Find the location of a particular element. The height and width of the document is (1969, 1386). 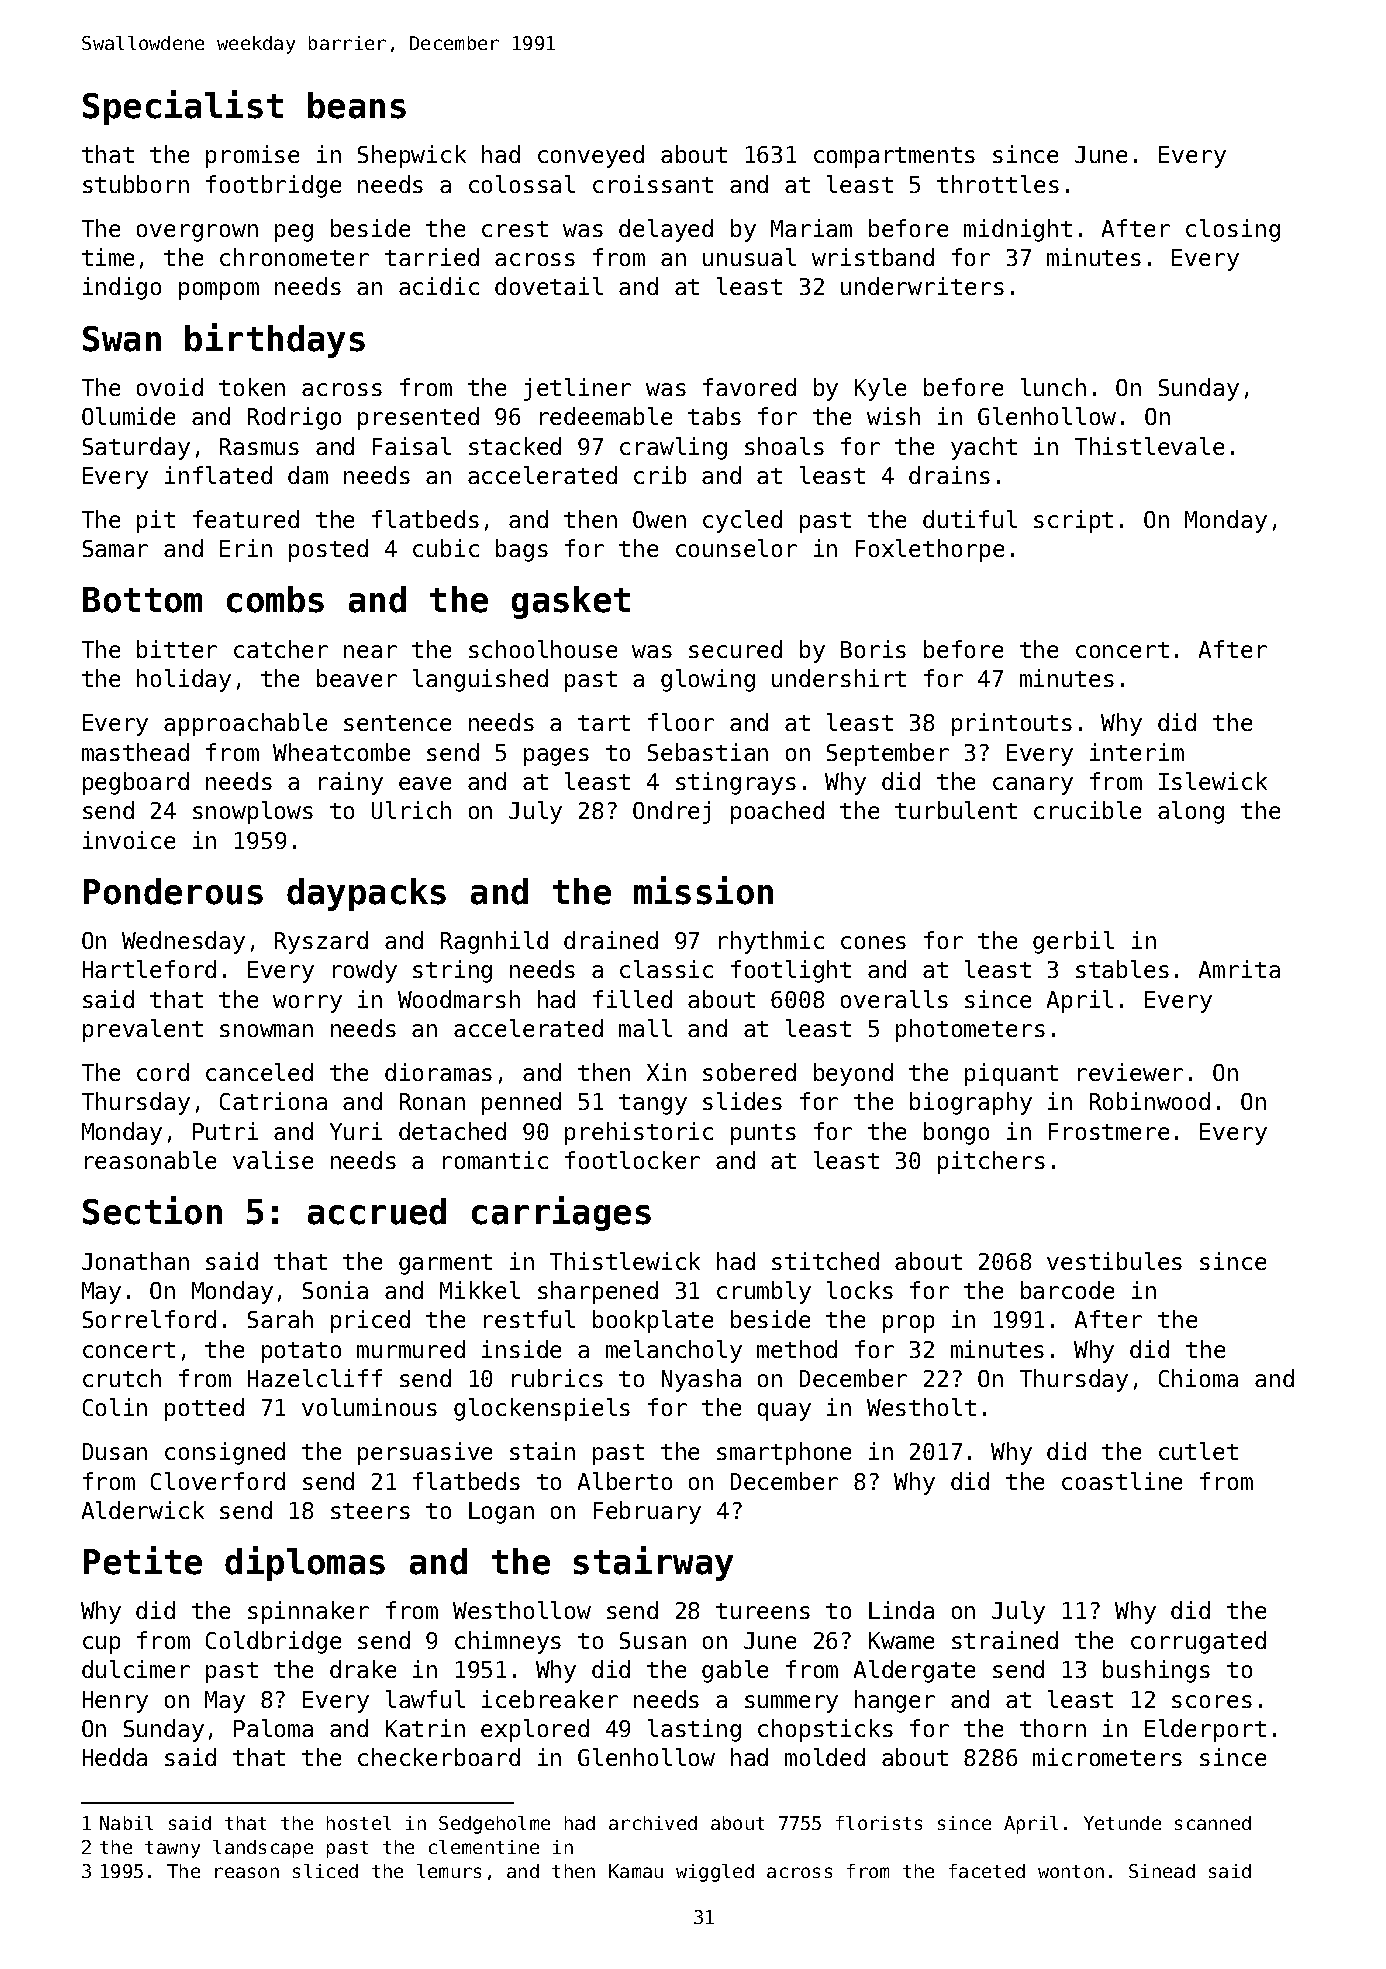

archived is located at coordinates (653, 1823).
